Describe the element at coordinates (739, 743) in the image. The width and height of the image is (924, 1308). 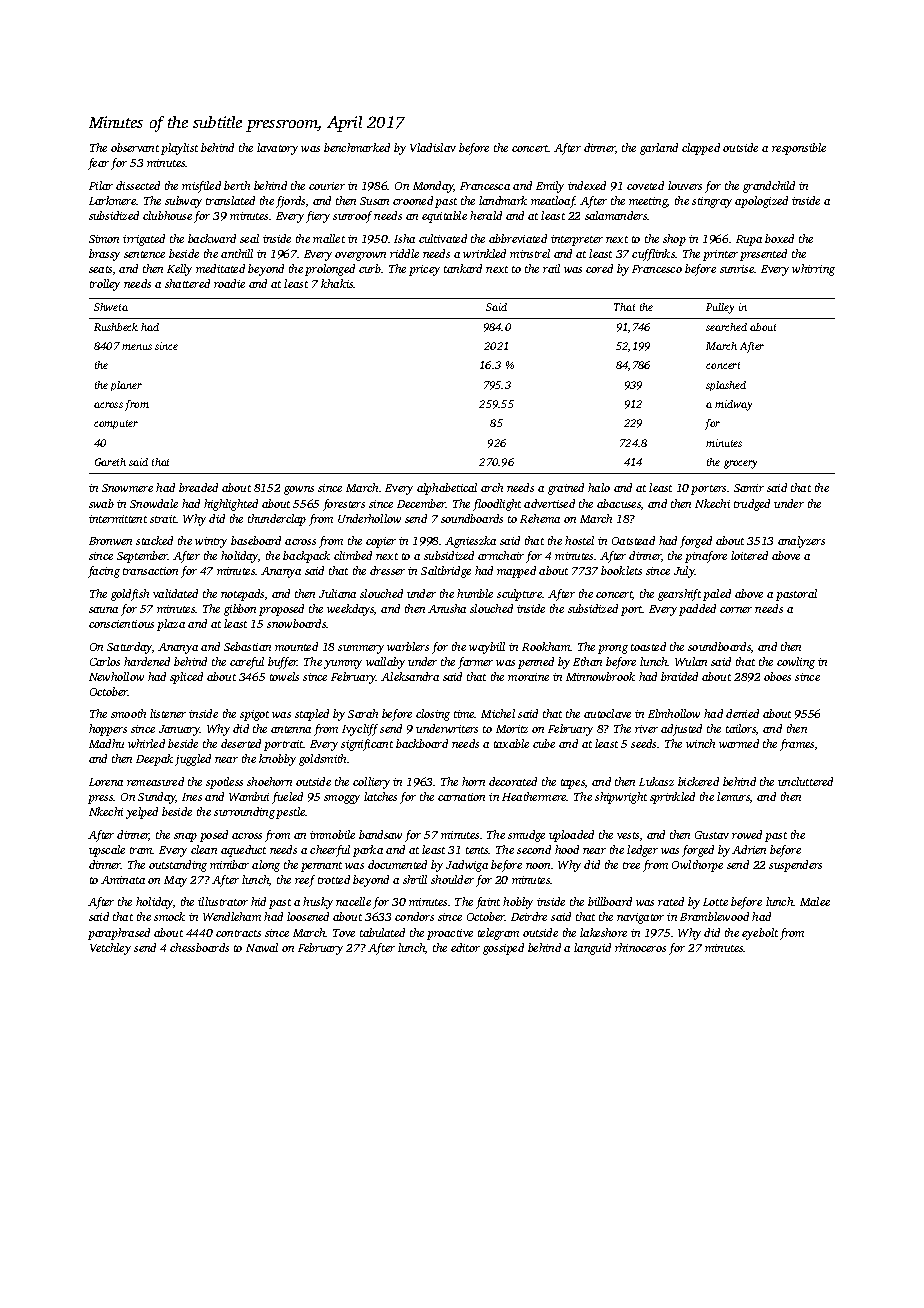
I see `warmed` at that location.
